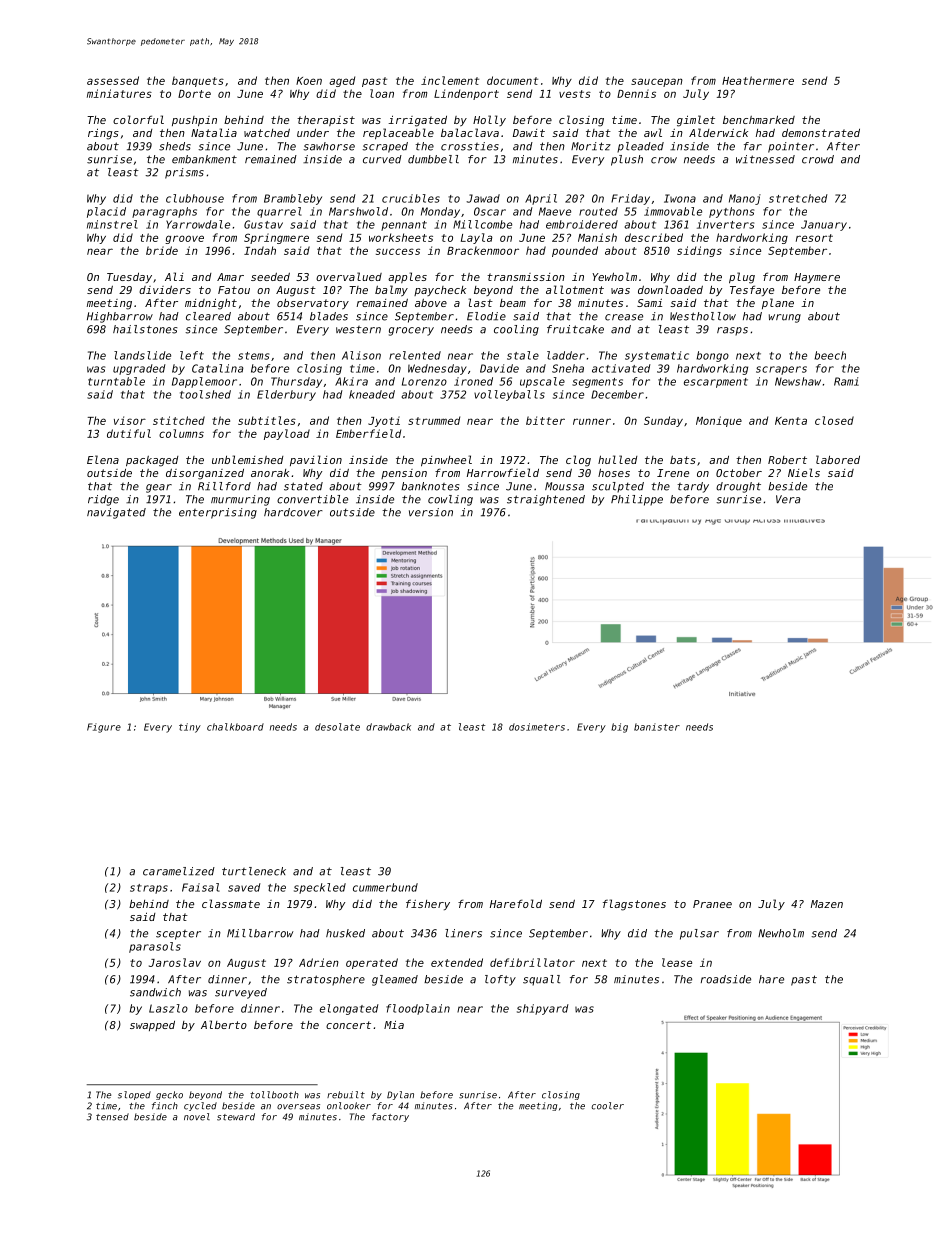 The image size is (952, 1233). Describe the element at coordinates (417, 121) in the screenshot. I see `irrigated` at that location.
